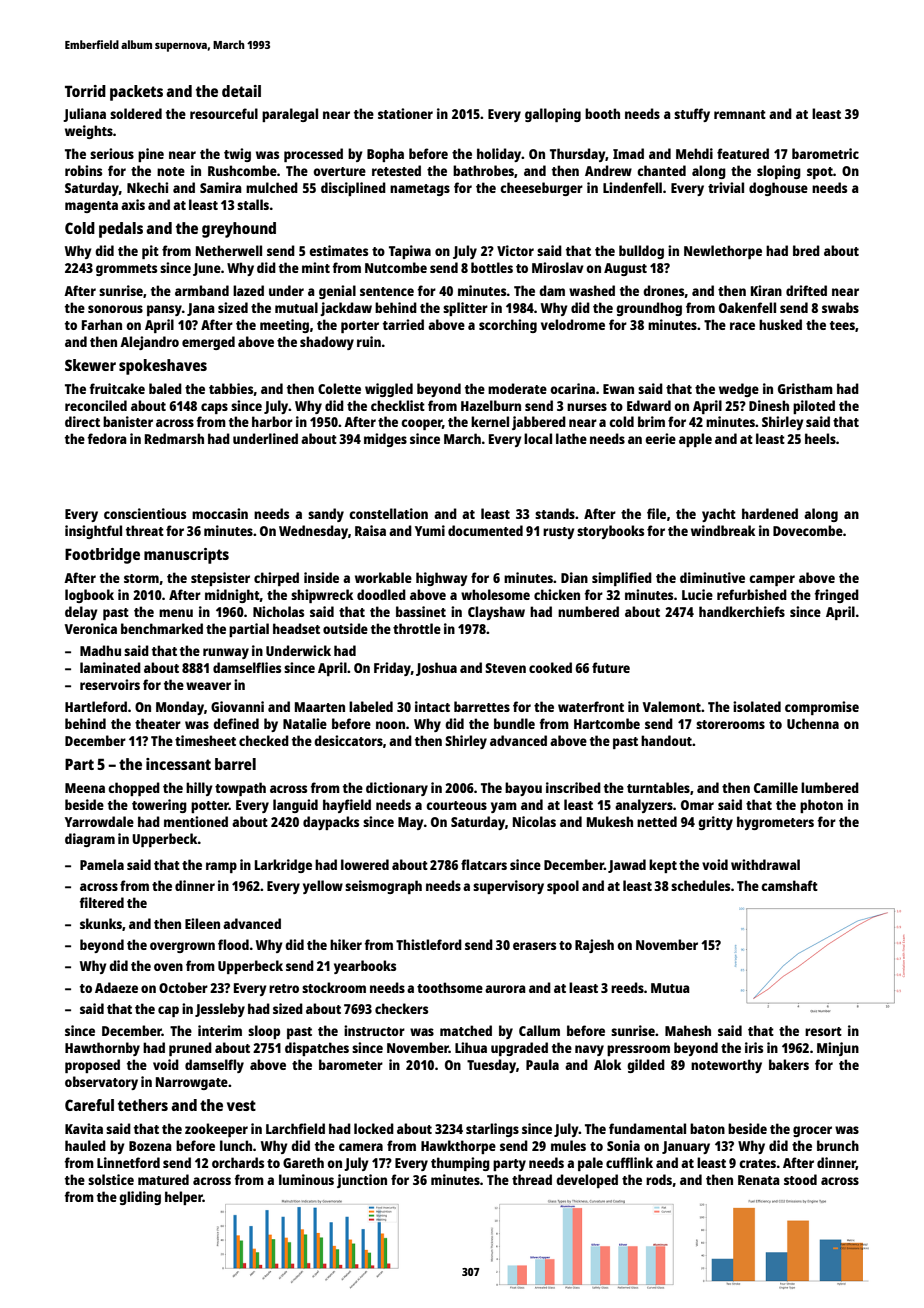 This screenshot has height=1308, width=924. I want to click on camshaft, so click(789, 885).
